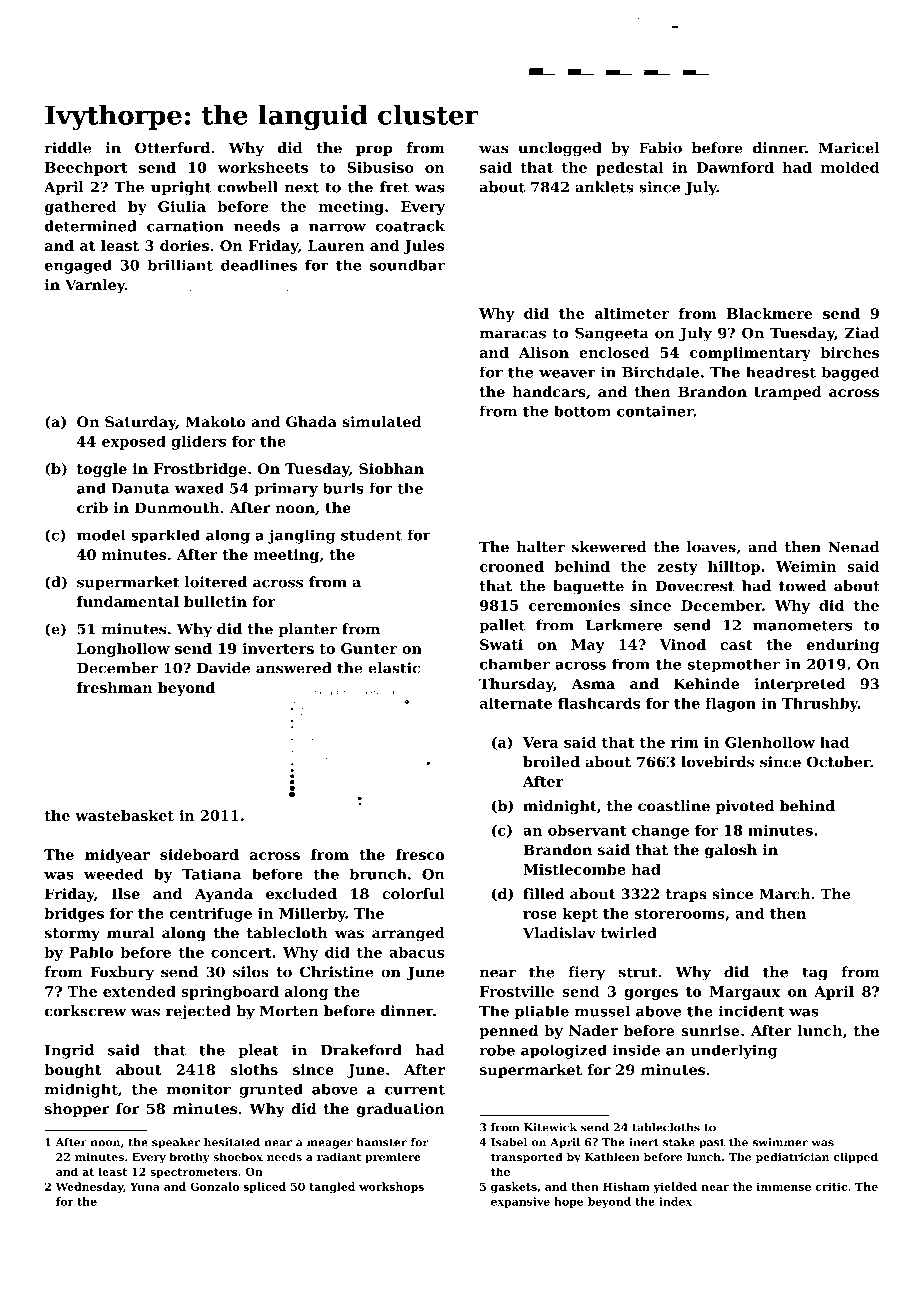 The height and width of the image is (1308, 924). I want to click on maracas, so click(513, 334).
